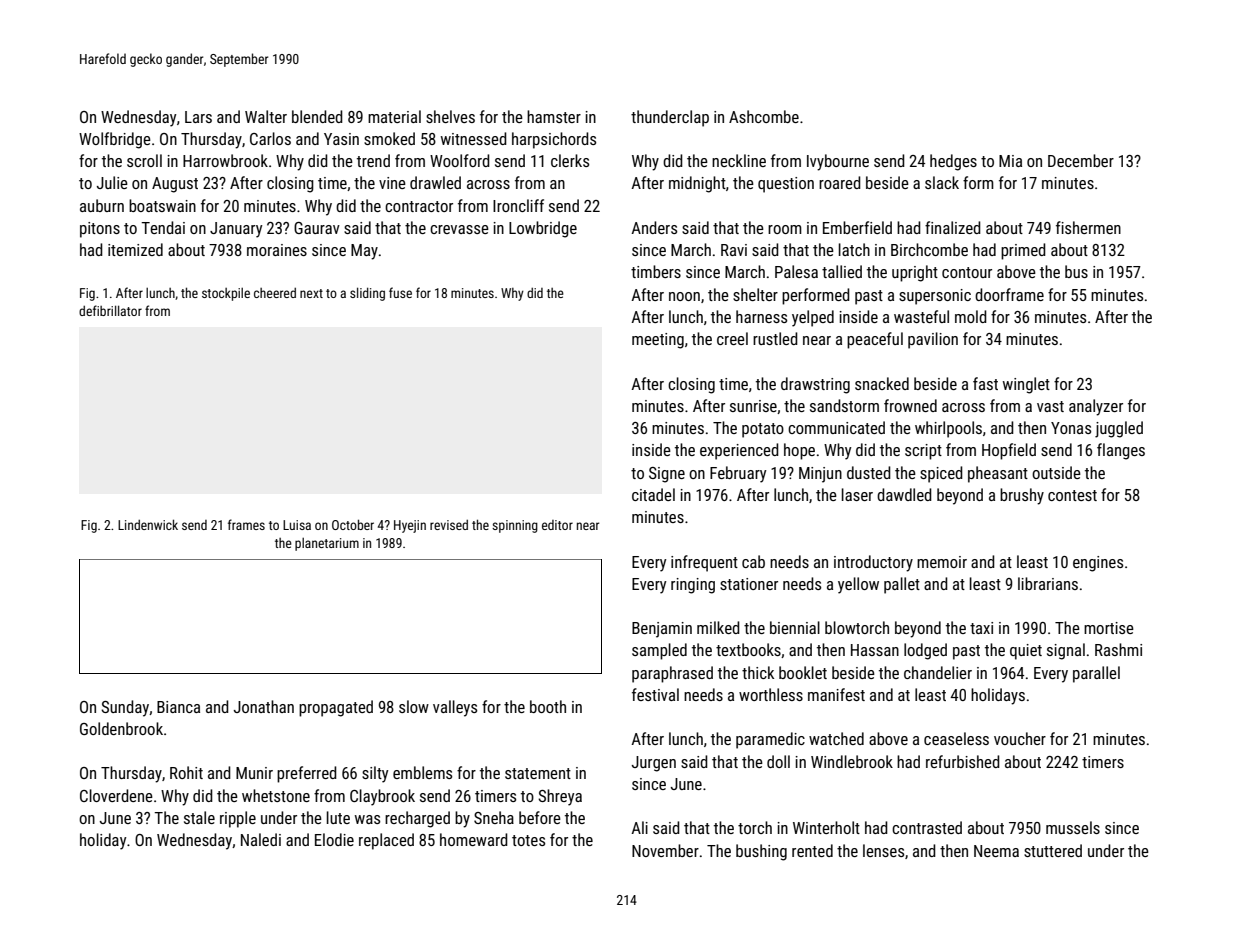 Image resolution: width=1233 pixels, height=952 pixels. What do you see at coordinates (1010, 161) in the page?
I see `Mia` at bounding box center [1010, 161].
